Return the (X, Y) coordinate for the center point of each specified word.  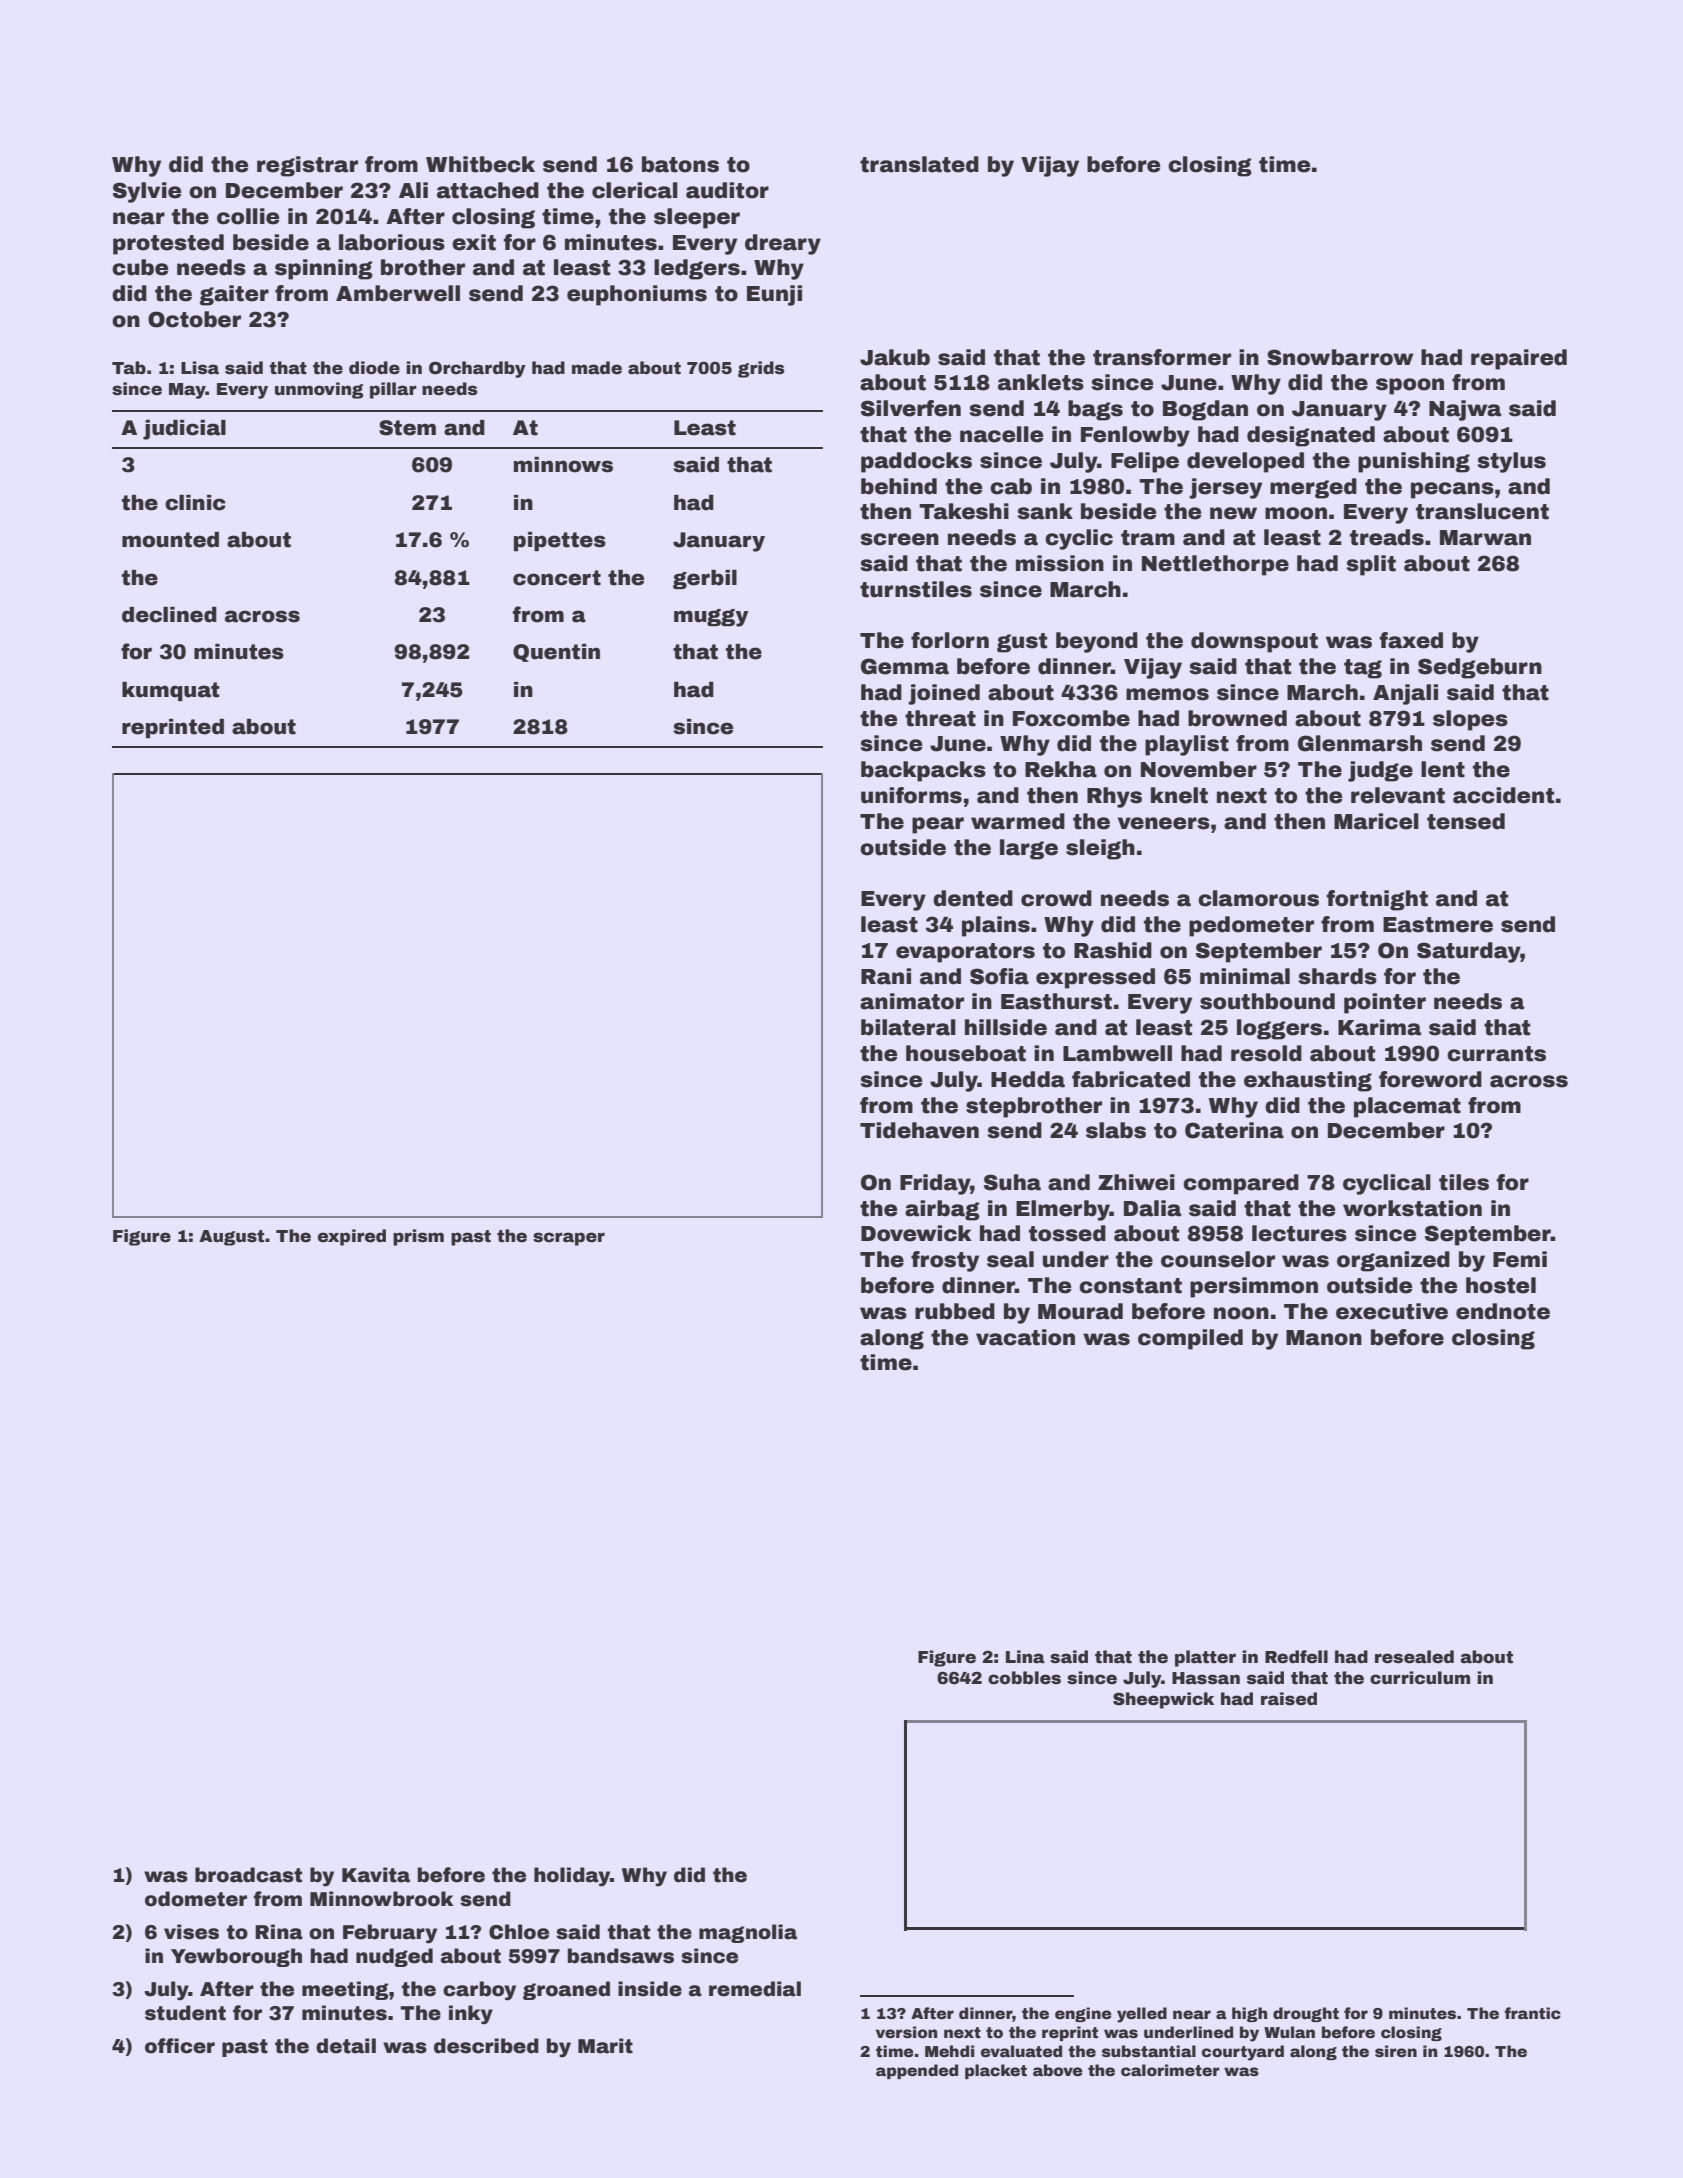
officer (180, 2046)
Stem (407, 428)
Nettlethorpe (1215, 565)
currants (1496, 1054)
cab (1011, 486)
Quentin (556, 653)
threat (940, 718)
